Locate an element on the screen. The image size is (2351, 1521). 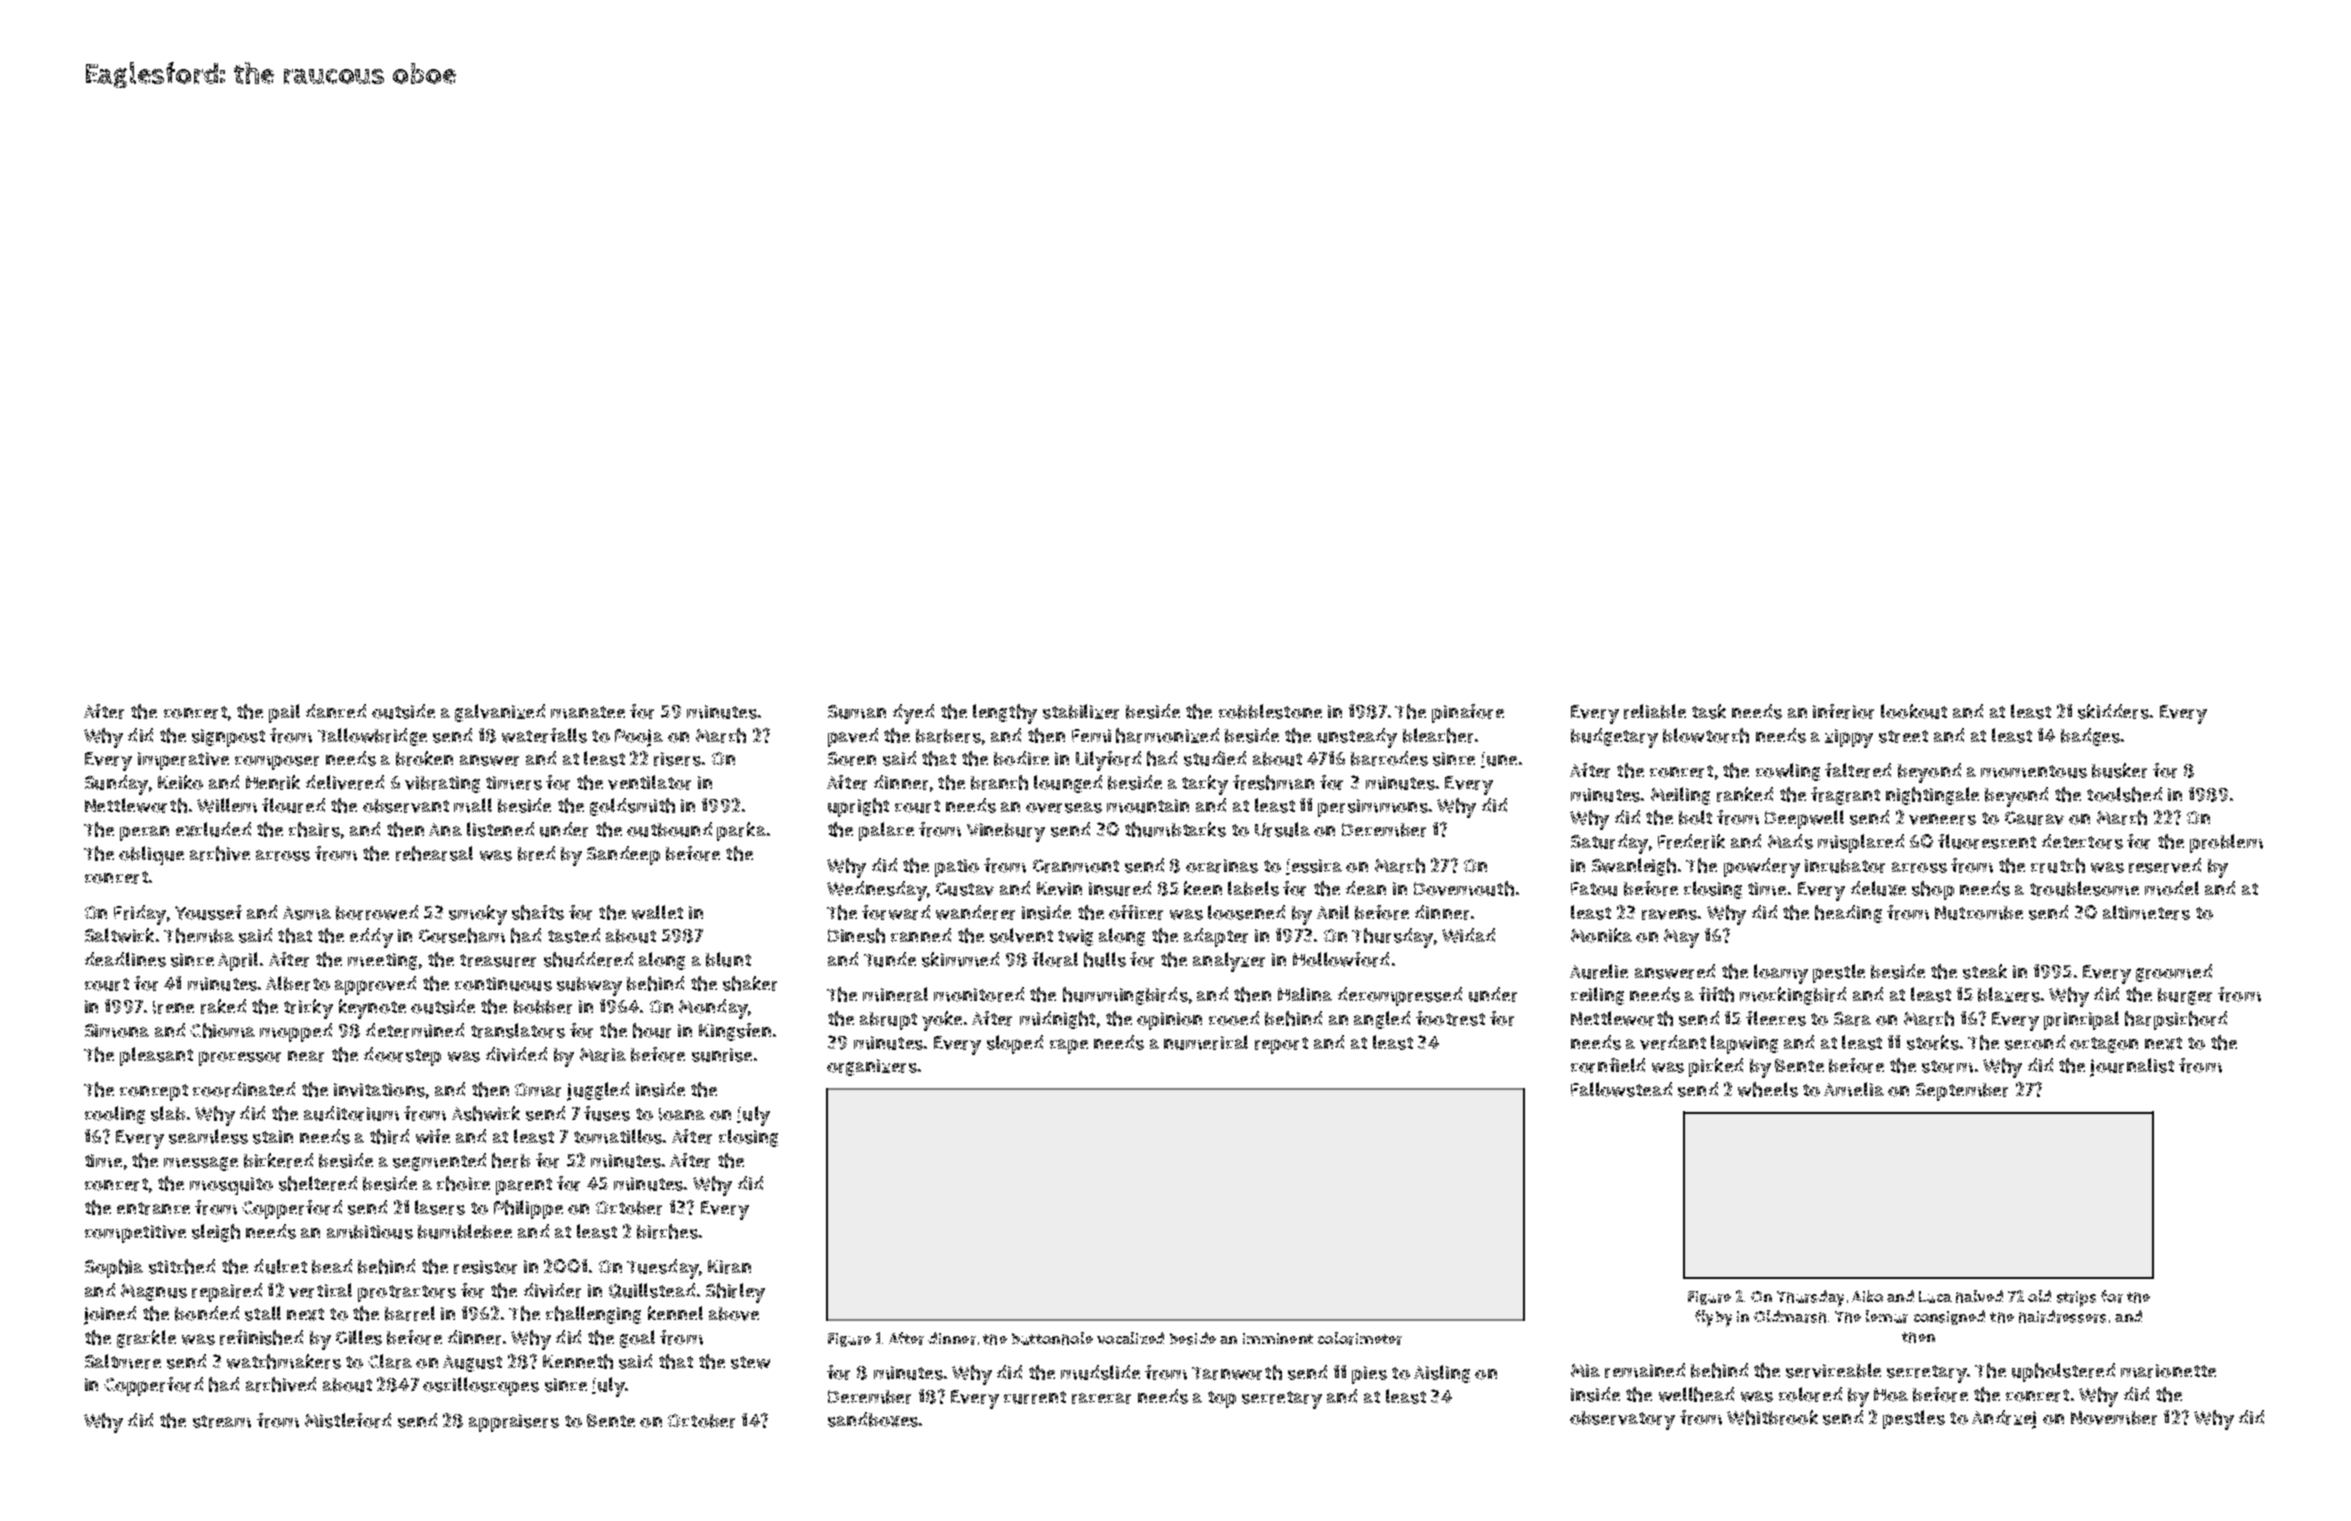
patio is located at coordinates (957, 868).
